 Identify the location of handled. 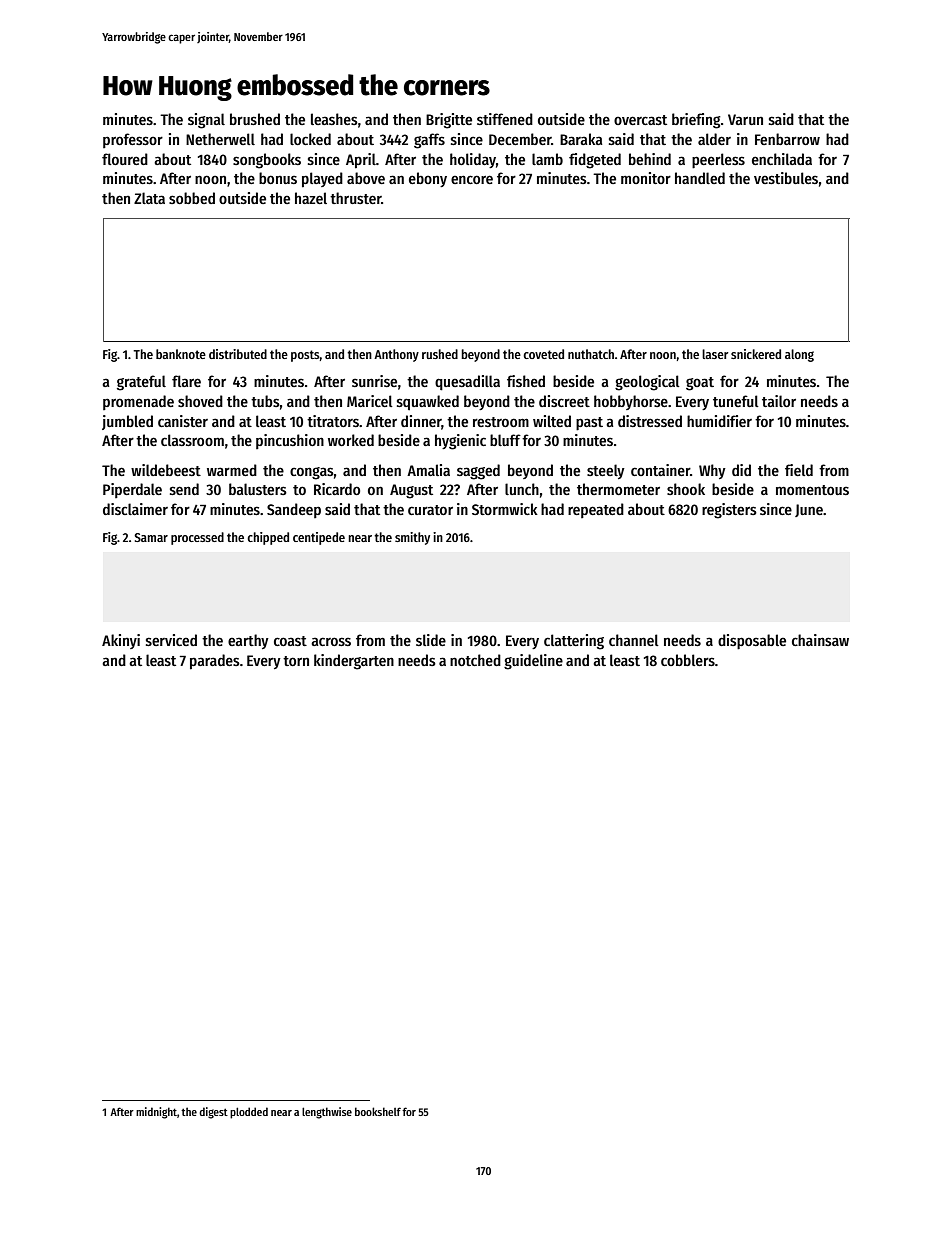
(700, 178).
